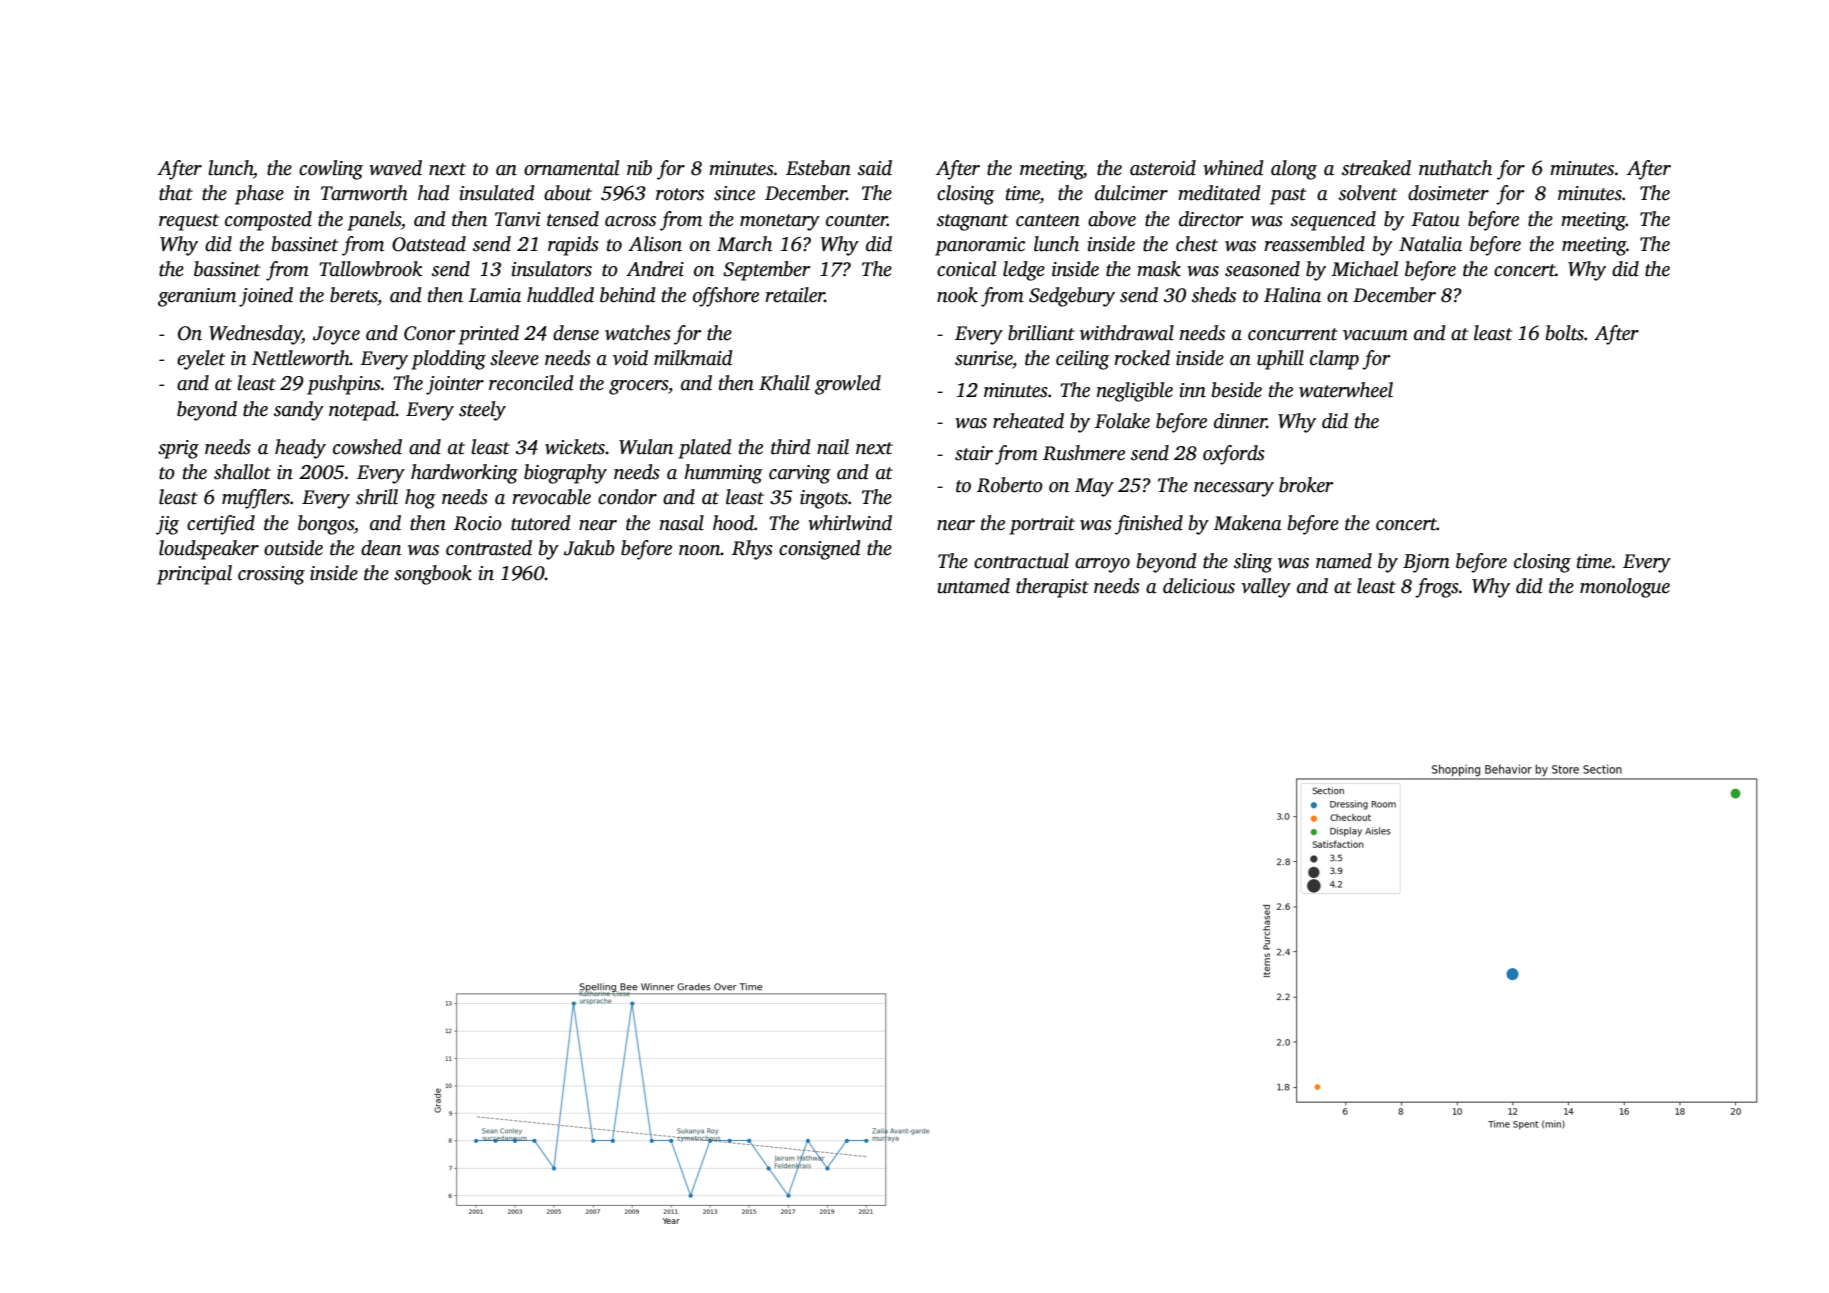 The height and width of the page is (1293, 1829). I want to click on whined, so click(1233, 168).
